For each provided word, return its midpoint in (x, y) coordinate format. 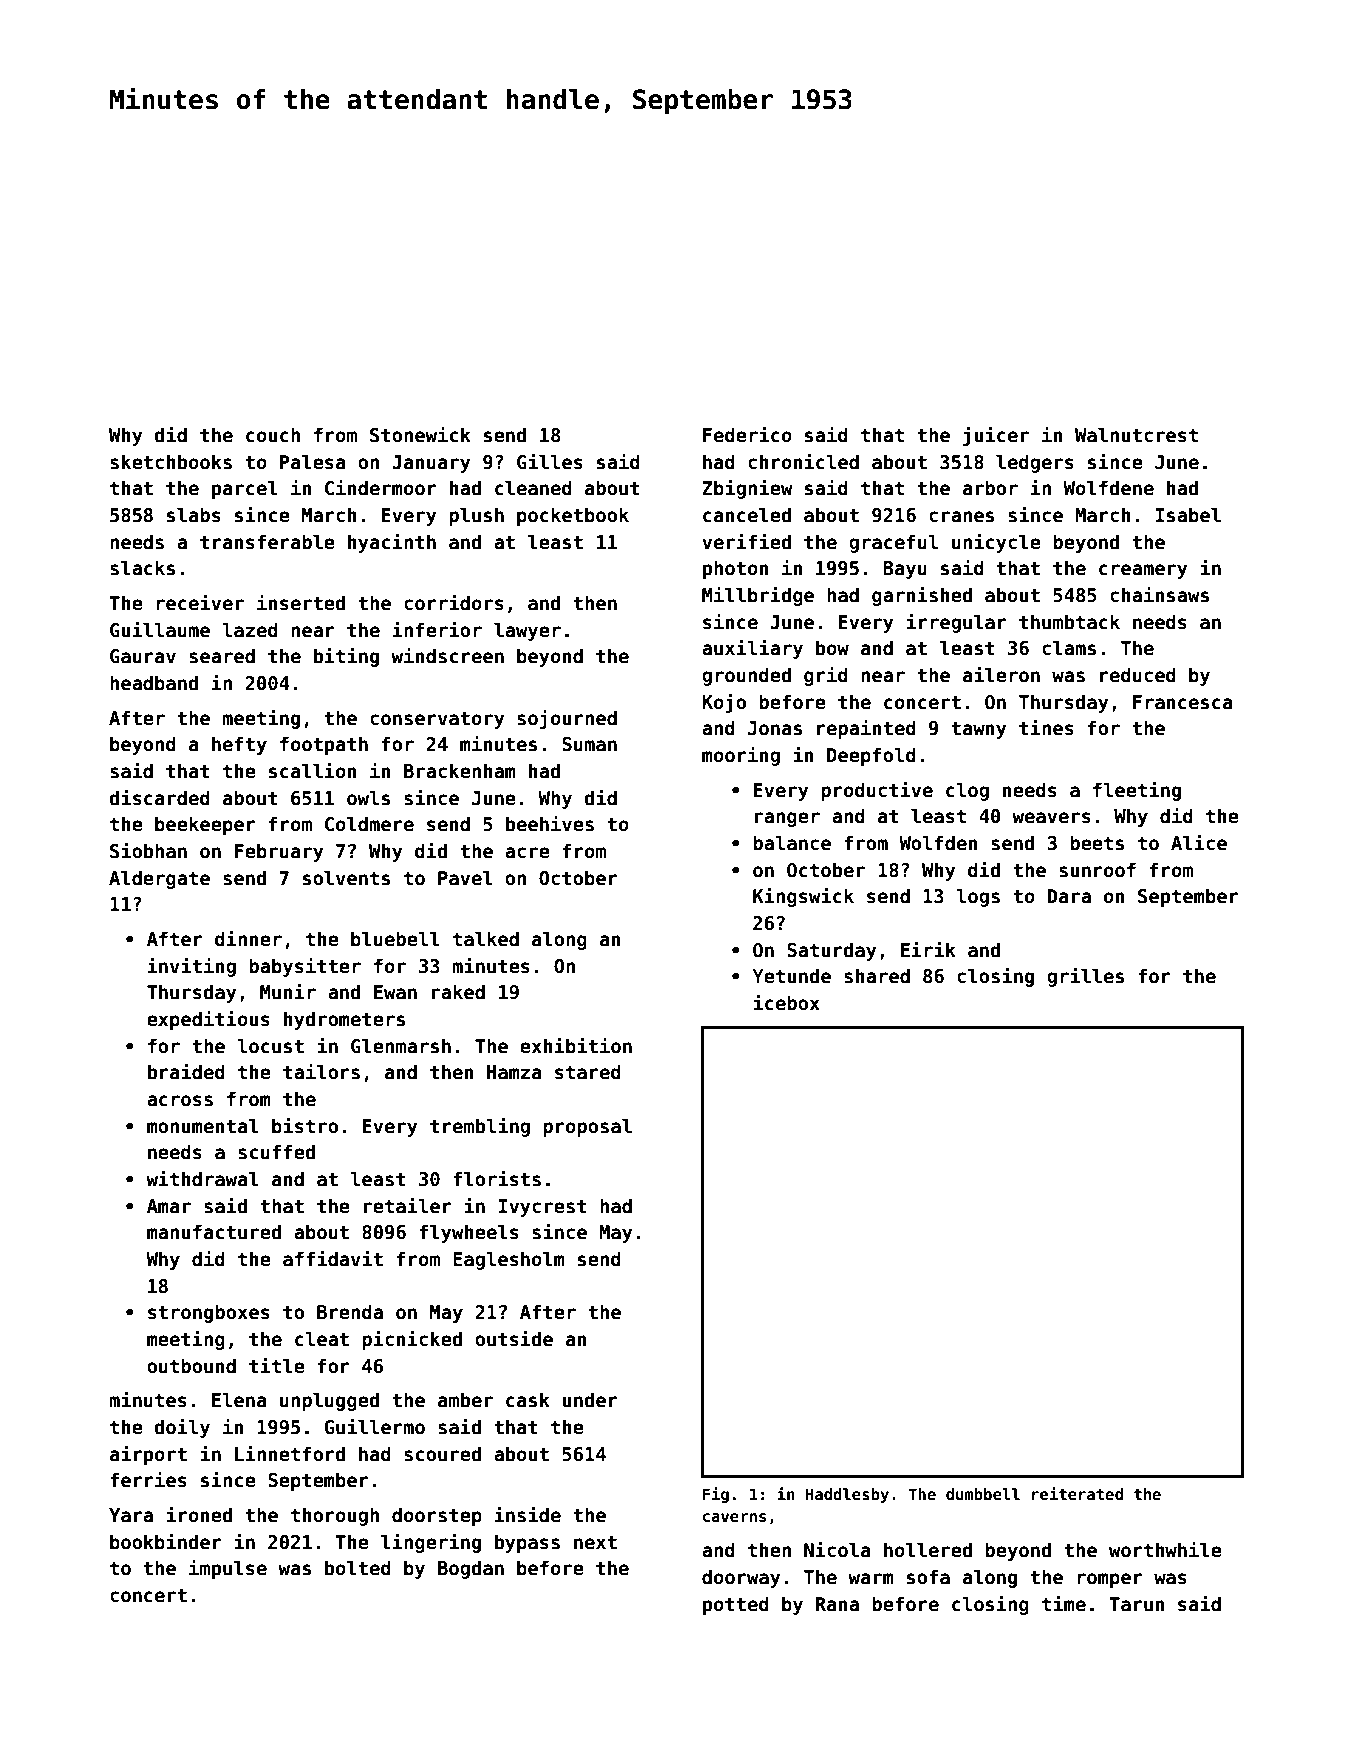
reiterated (1077, 1494)
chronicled (803, 461)
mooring (741, 756)
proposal (587, 1127)
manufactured (214, 1232)
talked (486, 939)
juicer (996, 436)
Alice (1199, 842)
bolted (358, 1568)
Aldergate (159, 879)
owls (368, 798)
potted (736, 1605)
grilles (1085, 977)
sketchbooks (171, 462)
